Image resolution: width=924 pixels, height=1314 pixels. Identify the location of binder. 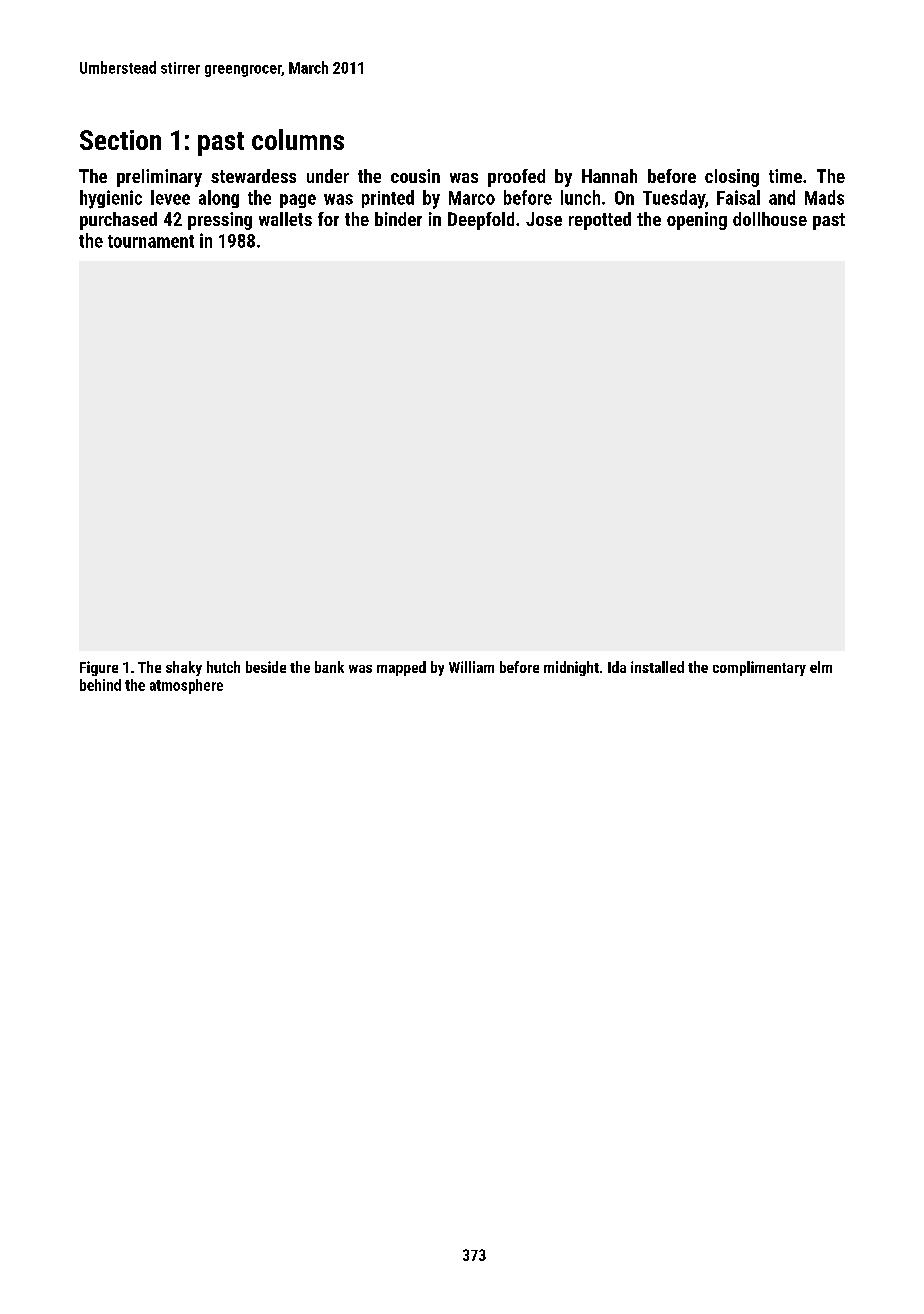
(398, 219).
